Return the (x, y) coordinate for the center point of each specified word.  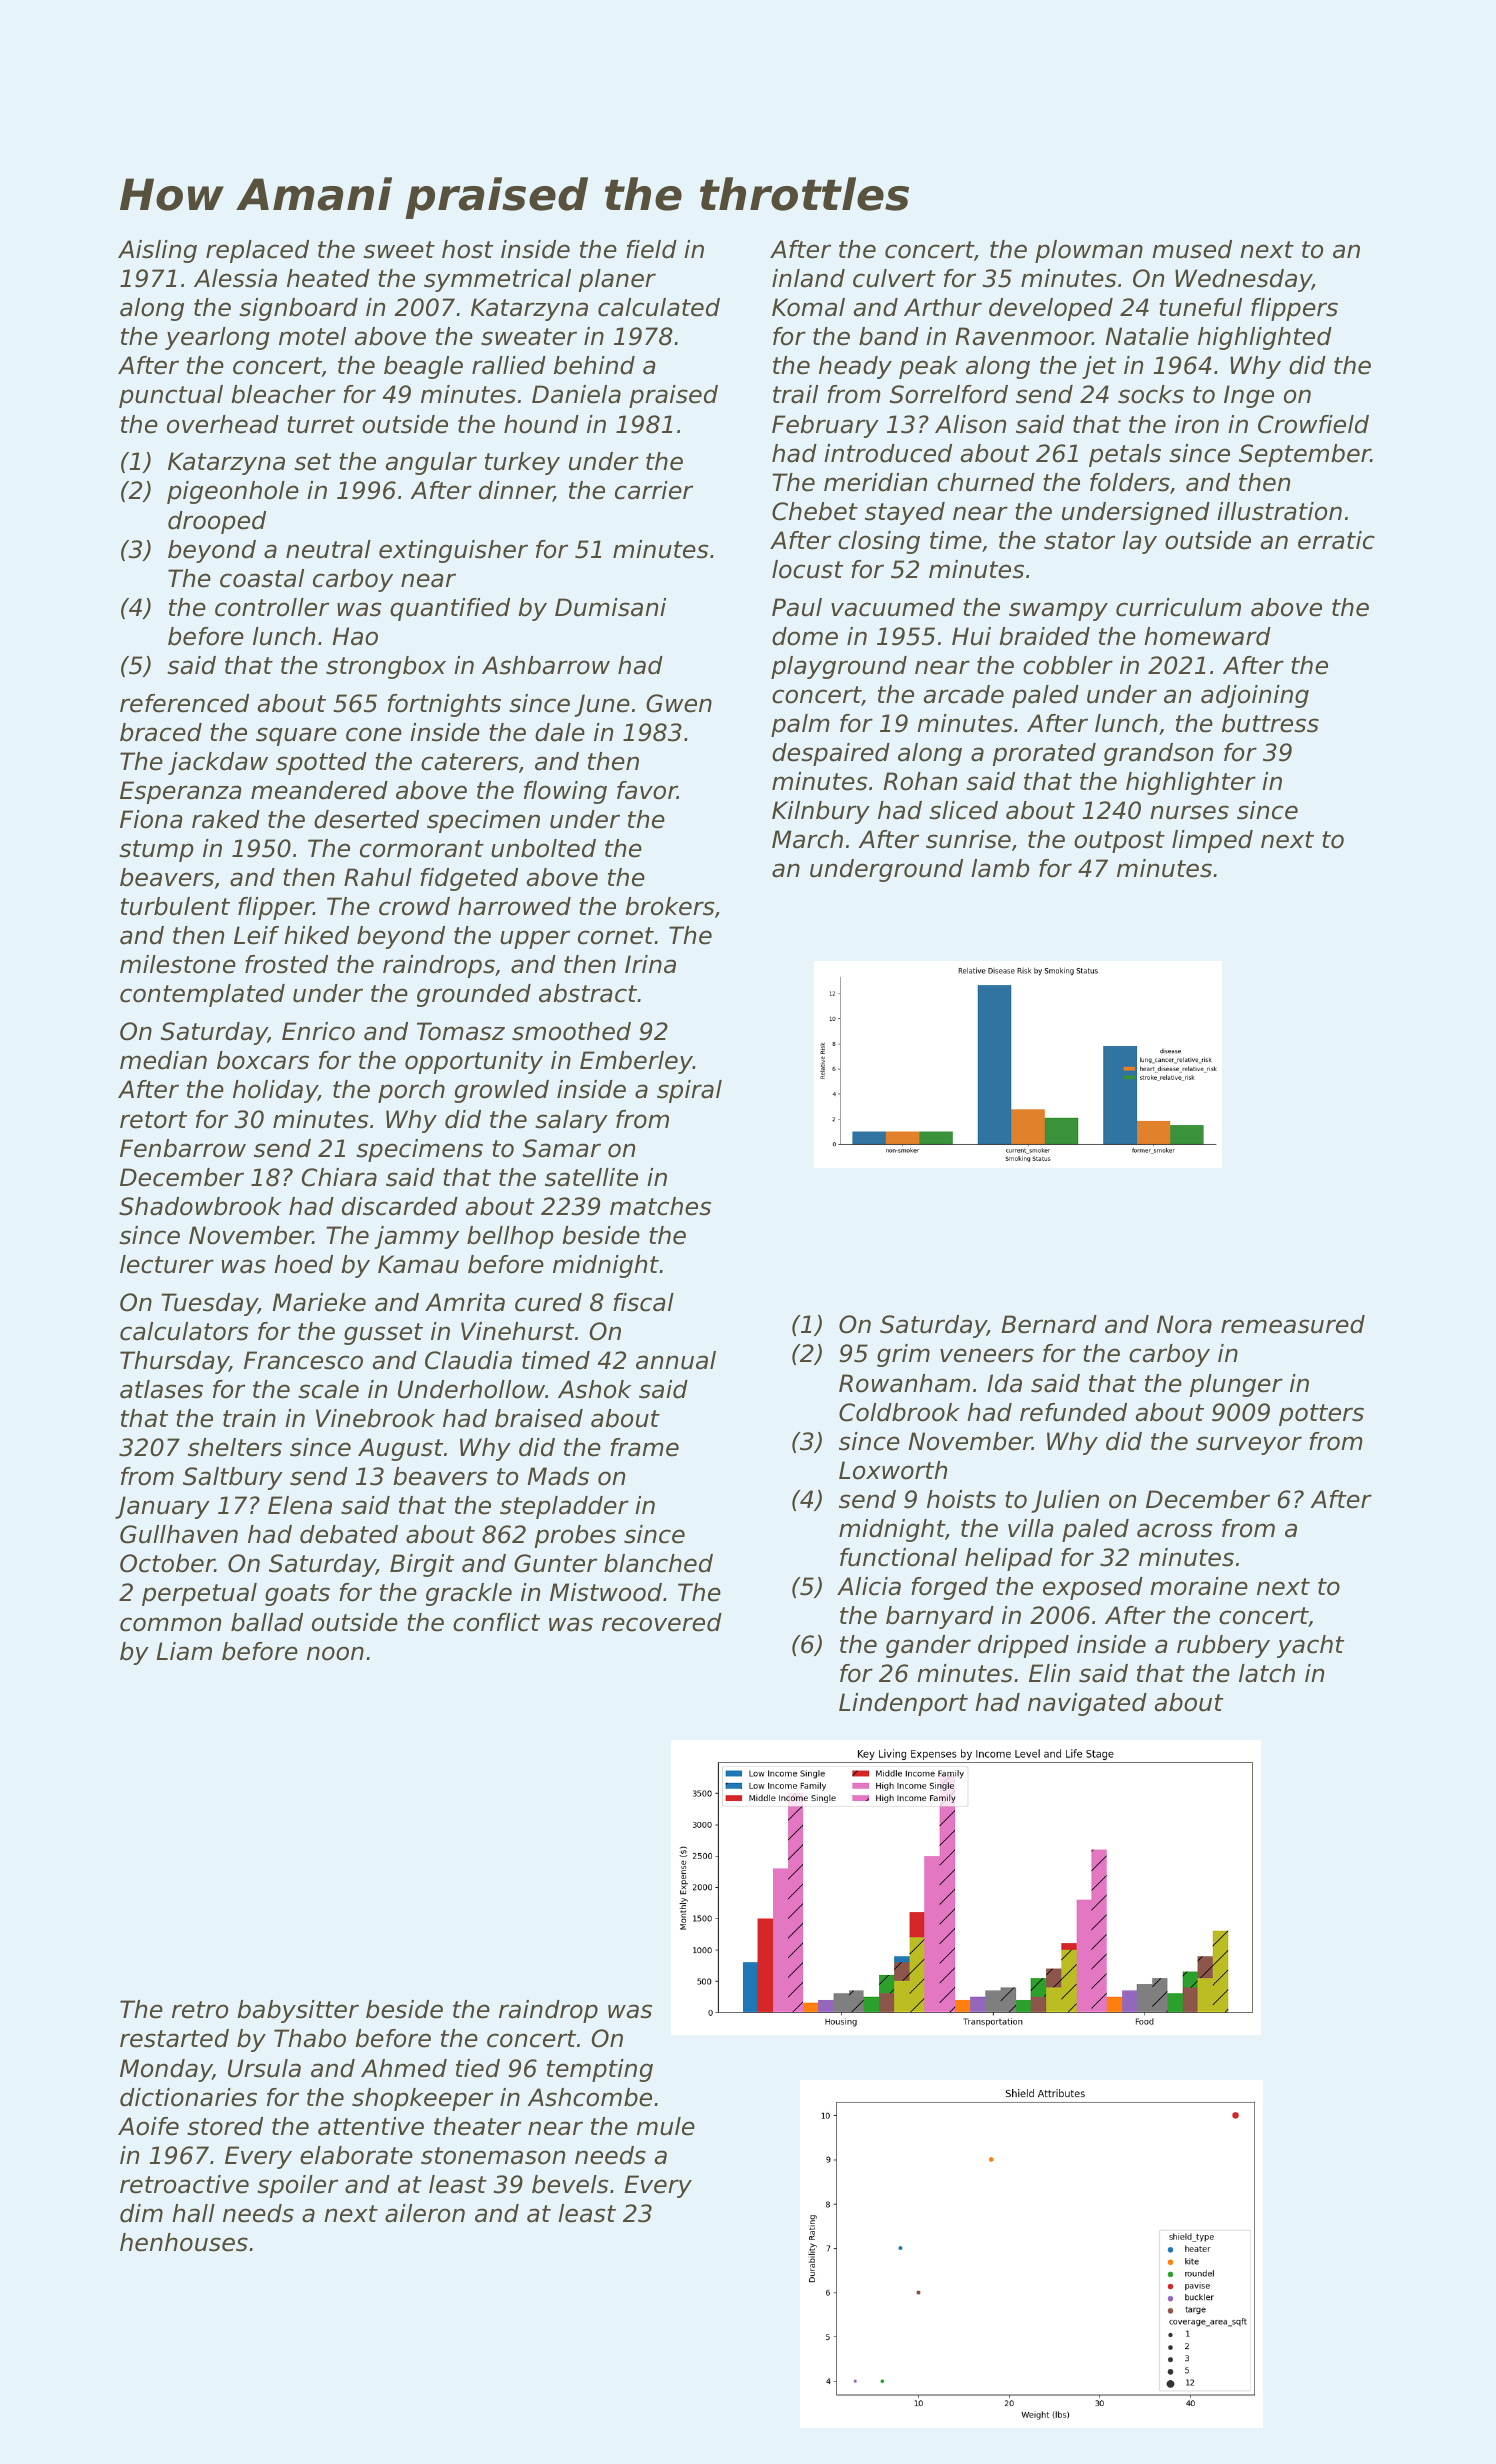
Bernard (1049, 1324)
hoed (303, 1264)
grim (903, 1355)
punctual (171, 396)
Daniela (576, 394)
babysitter (298, 2011)
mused (1192, 249)
